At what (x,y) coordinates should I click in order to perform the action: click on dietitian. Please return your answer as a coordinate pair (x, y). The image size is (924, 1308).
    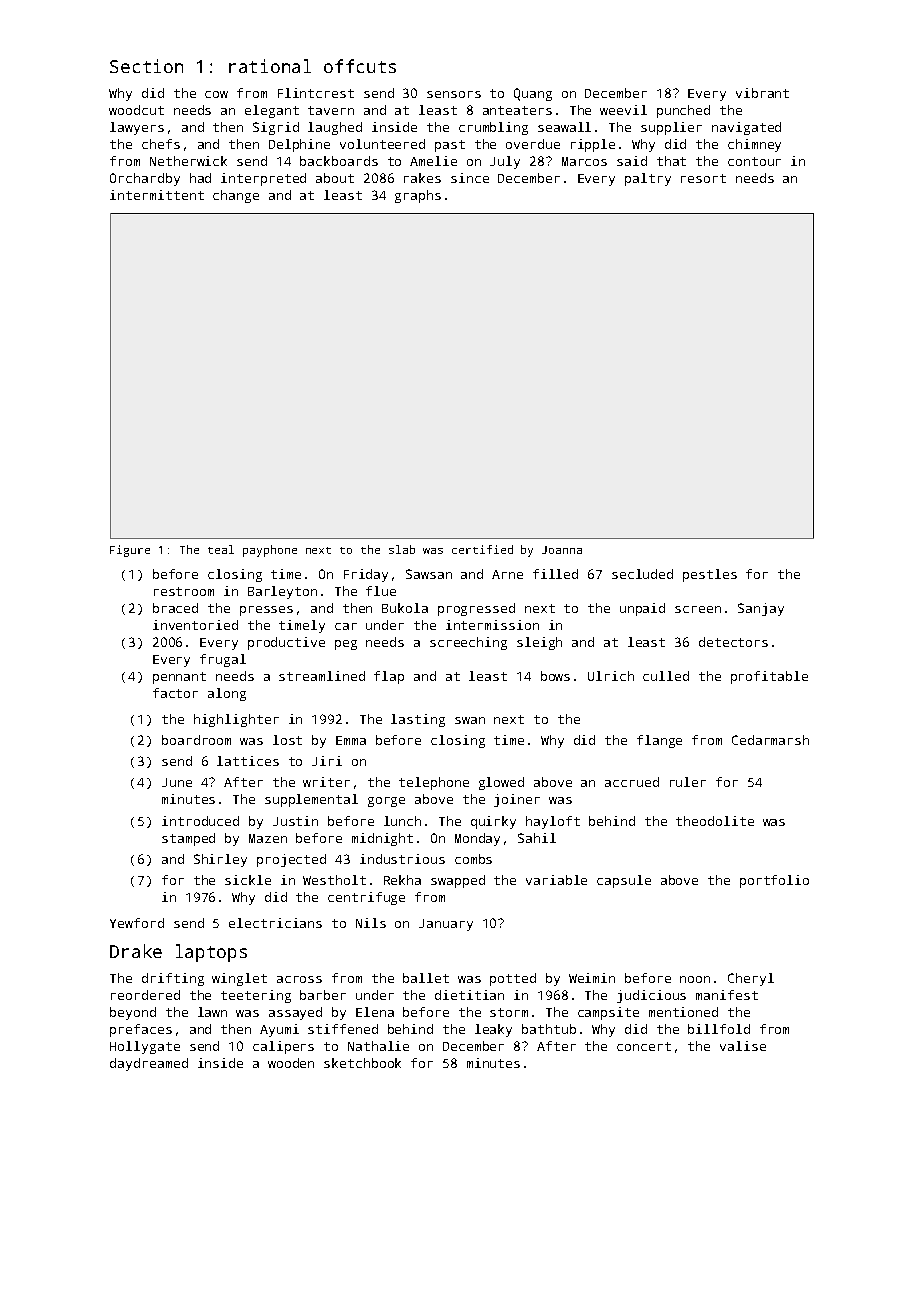
    Looking at the image, I should click on (469, 995).
